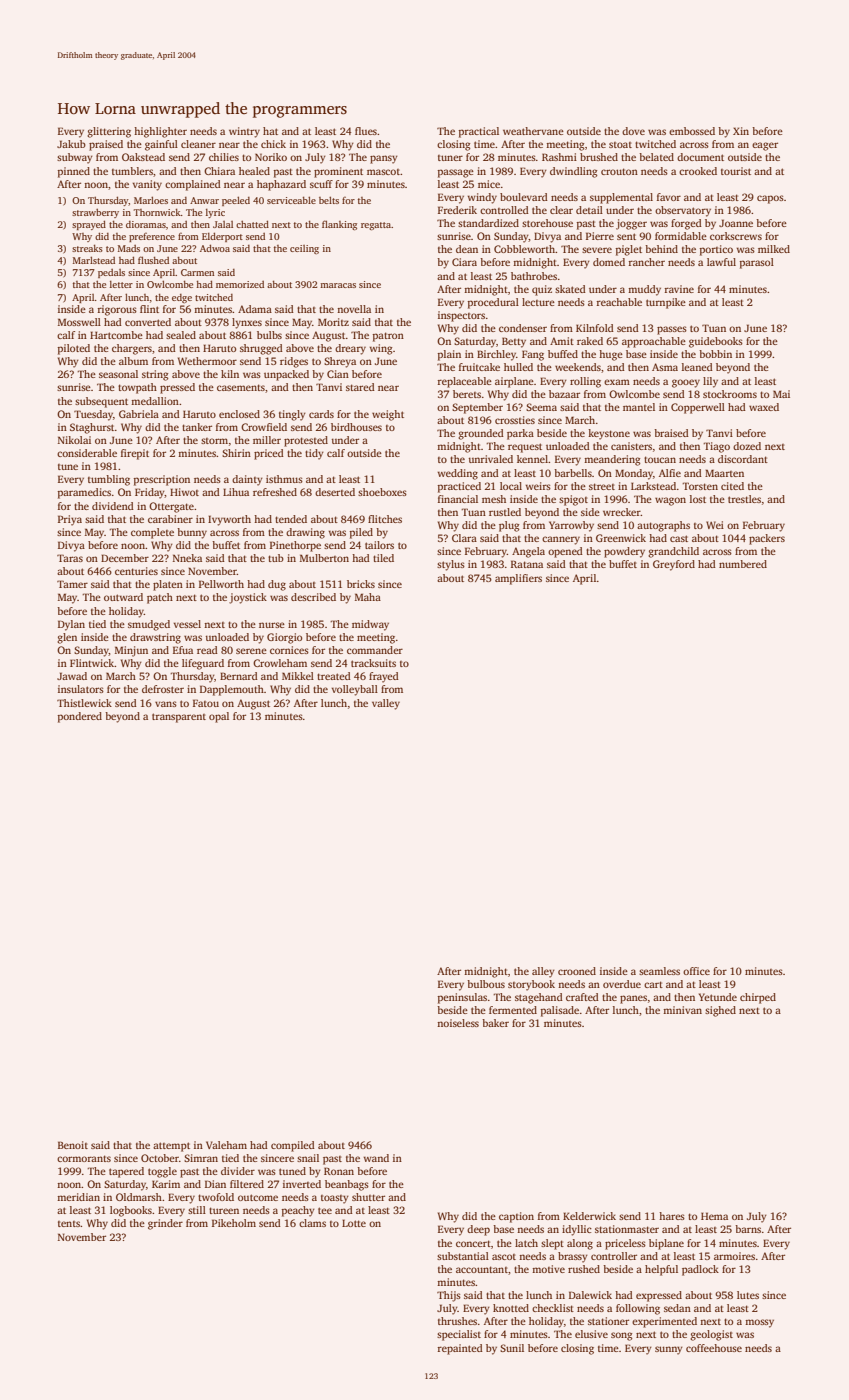 Image resolution: width=849 pixels, height=1400 pixels. I want to click on shoeboxes, so click(382, 492).
